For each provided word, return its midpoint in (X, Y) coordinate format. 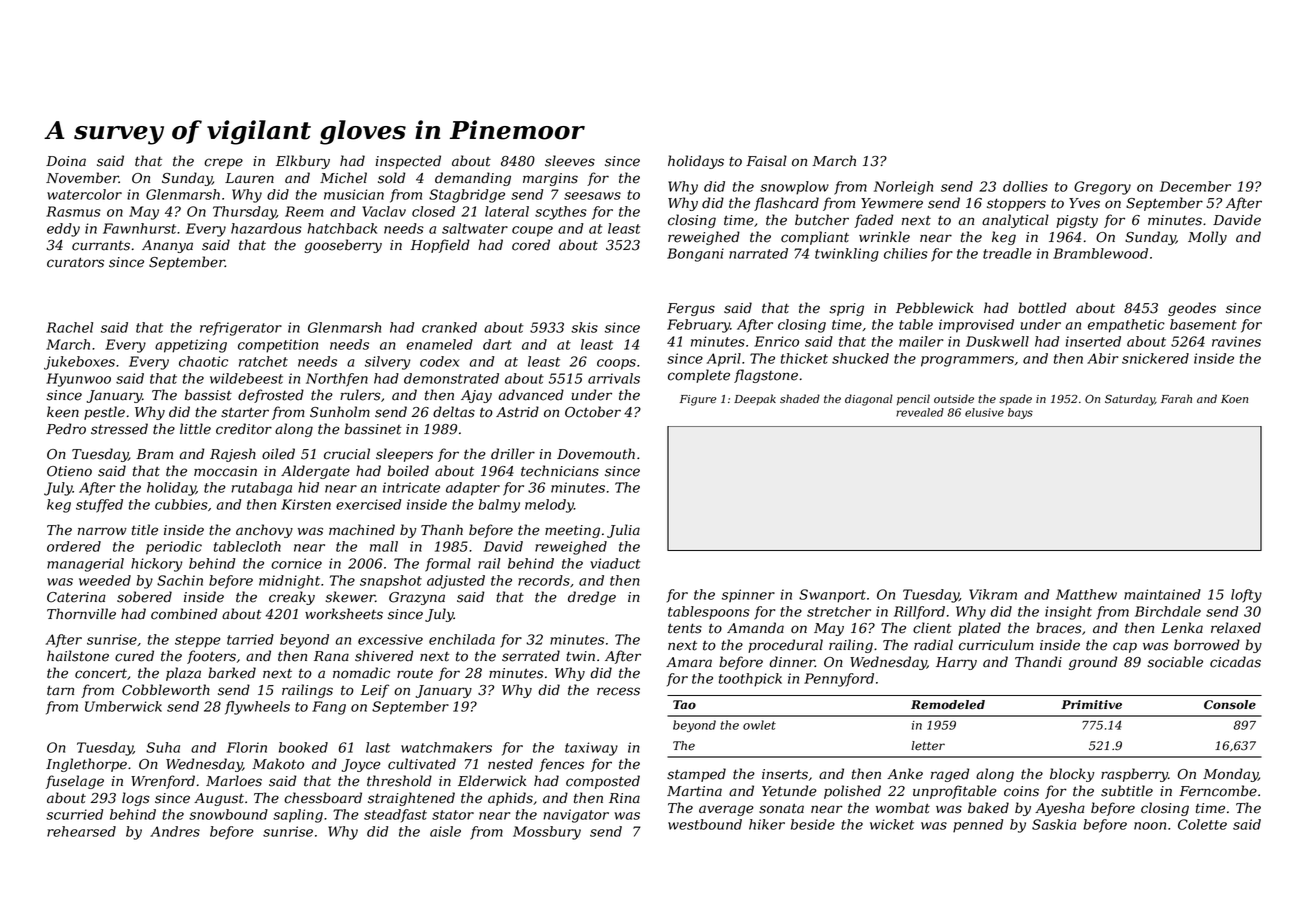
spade (1015, 399)
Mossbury (547, 833)
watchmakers (446, 747)
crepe (223, 163)
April (724, 360)
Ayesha (1060, 809)
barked (232, 673)
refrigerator (241, 329)
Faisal (766, 161)
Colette (1202, 824)
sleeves (570, 161)
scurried (74, 814)
